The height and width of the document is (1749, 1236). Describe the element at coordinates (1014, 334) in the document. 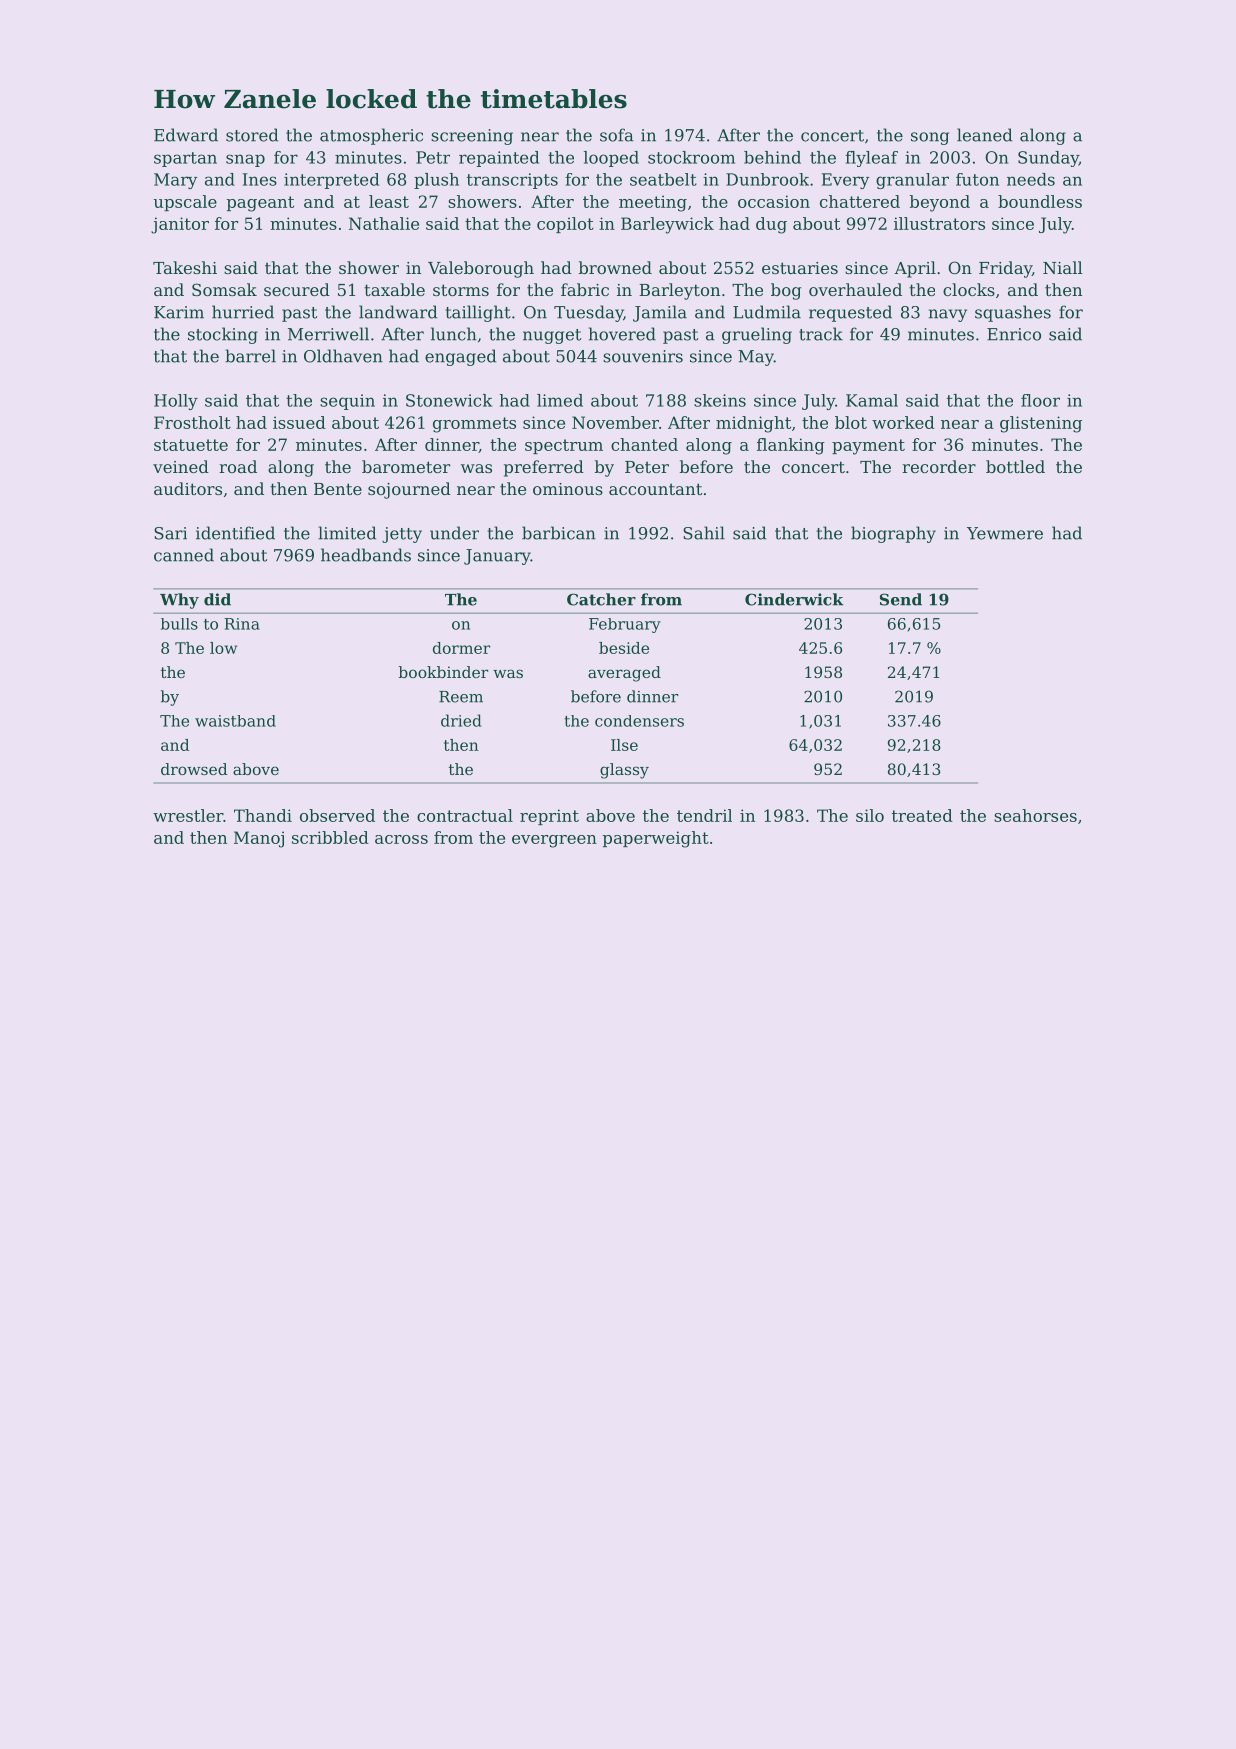

I see `Enrico` at that location.
